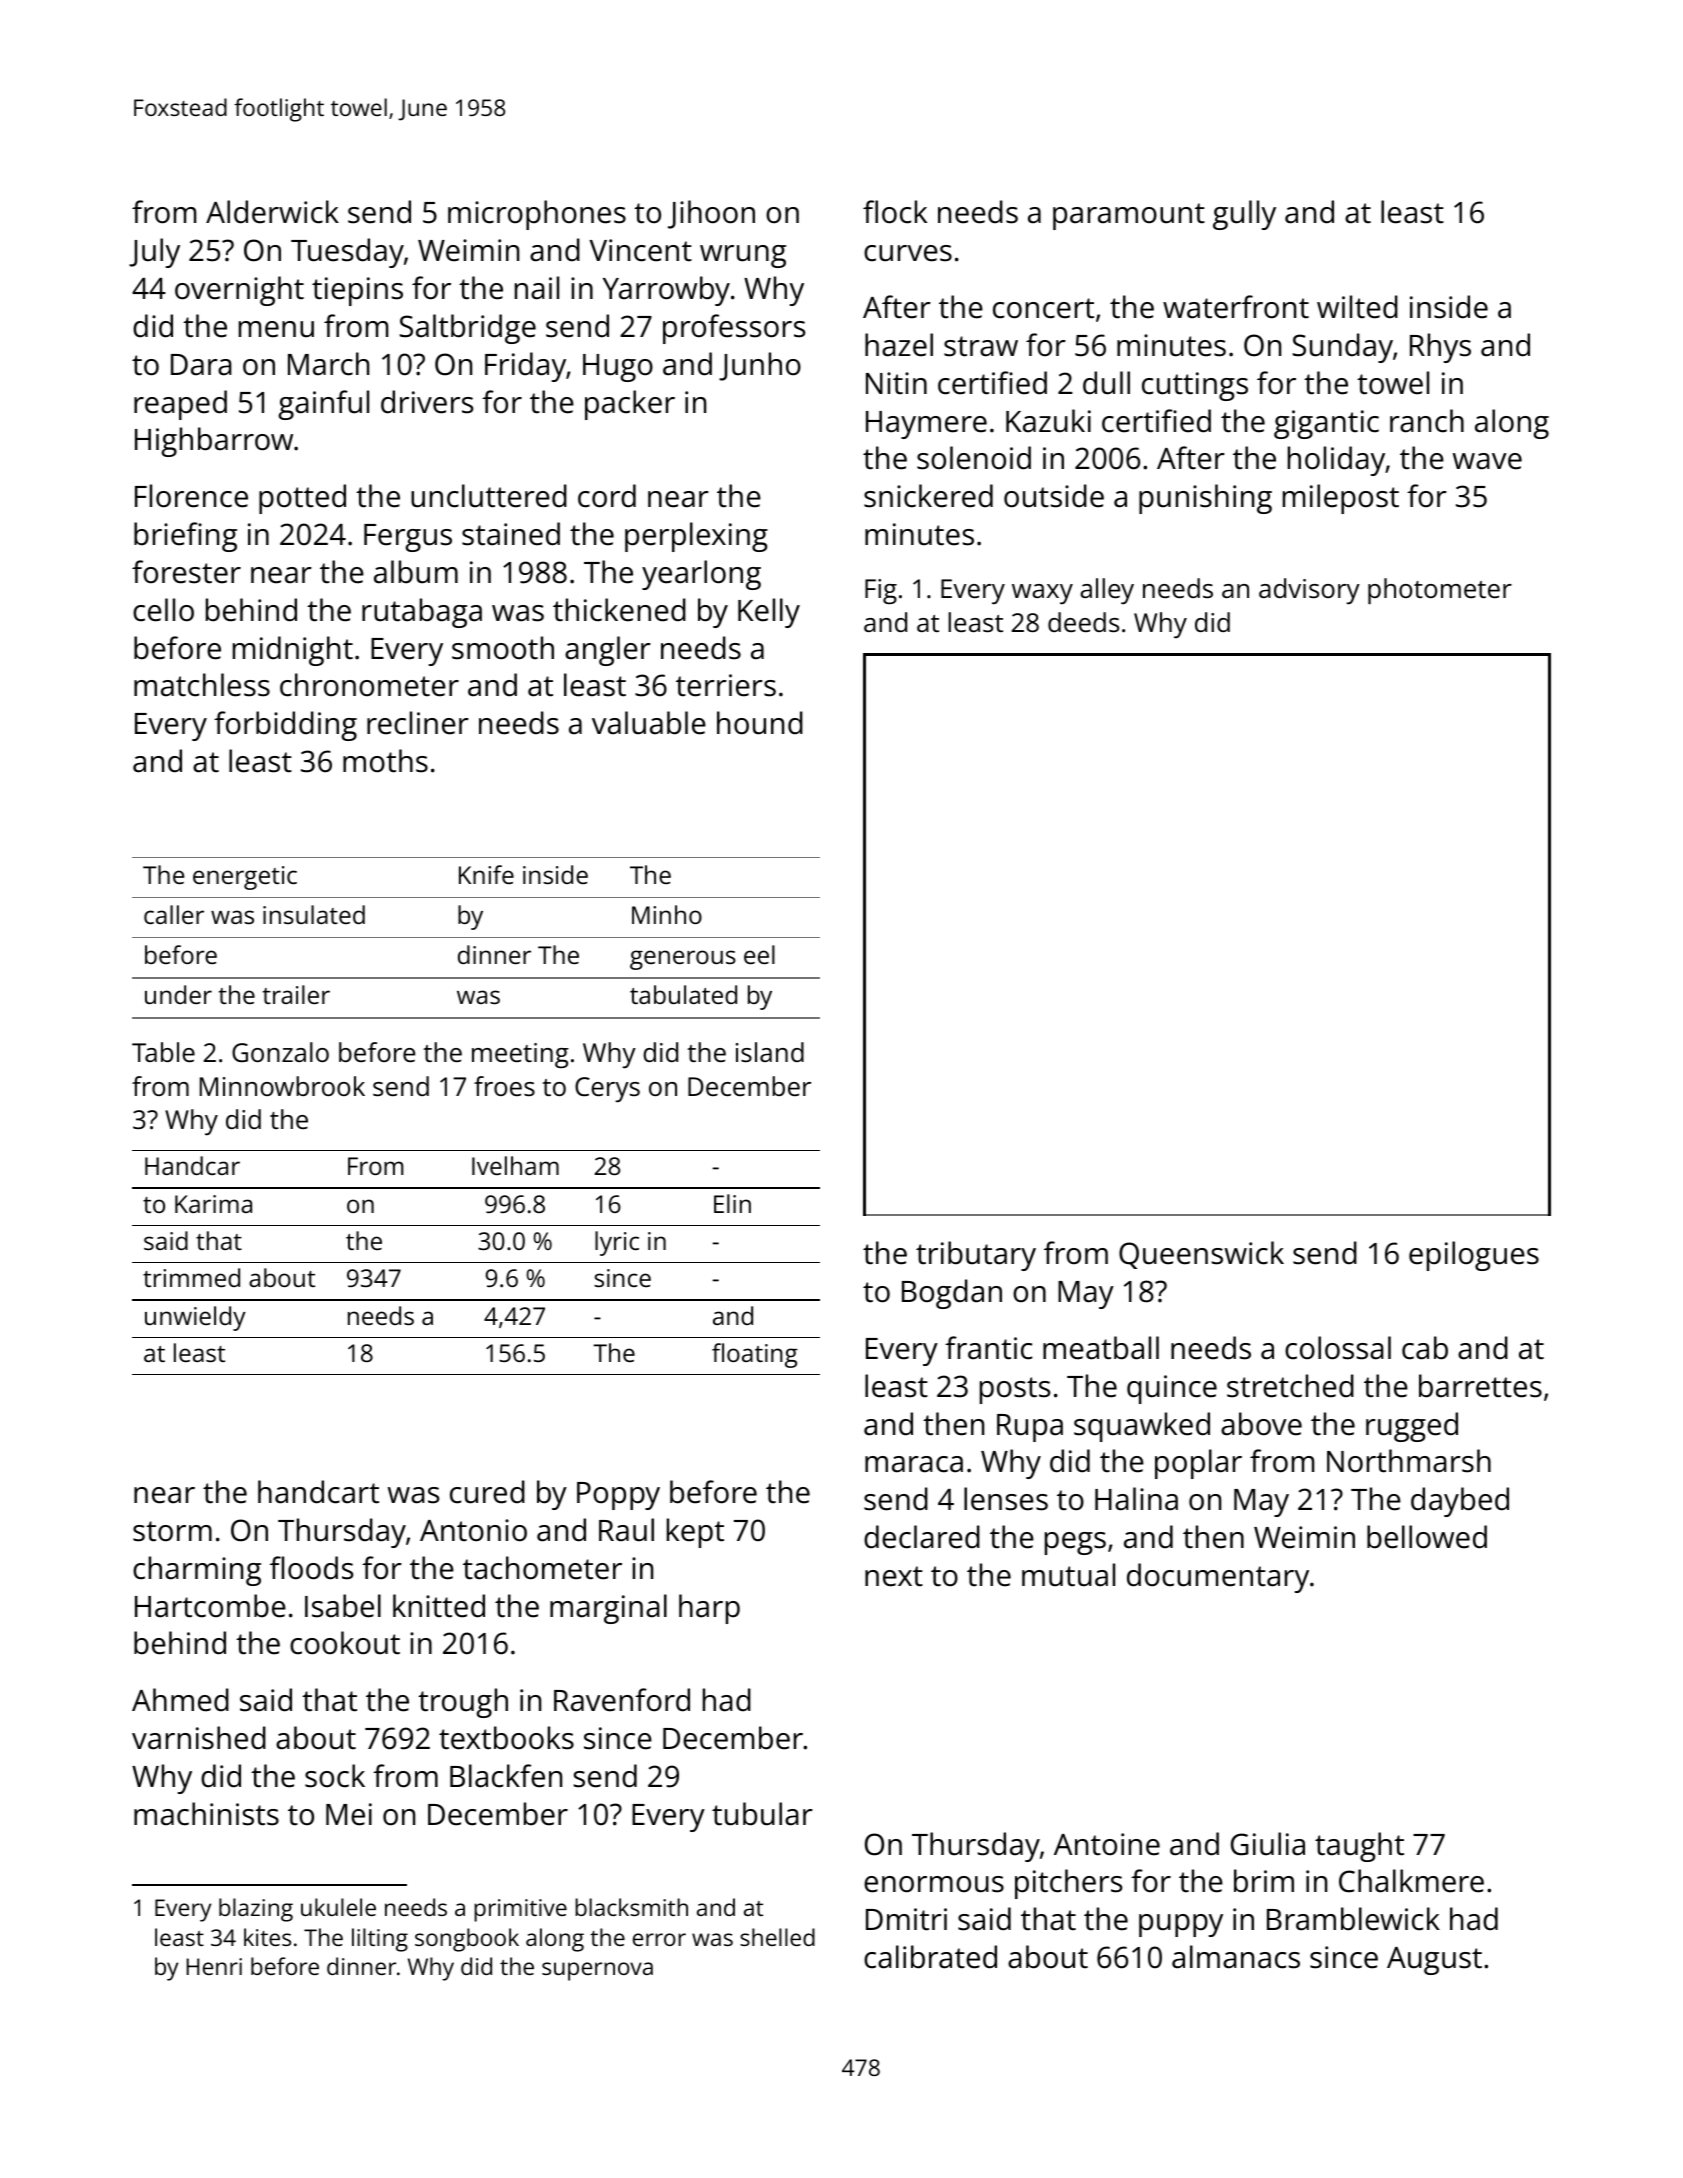 The height and width of the document is (2178, 1683). What do you see at coordinates (195, 1318) in the document?
I see `unwieldy` at bounding box center [195, 1318].
